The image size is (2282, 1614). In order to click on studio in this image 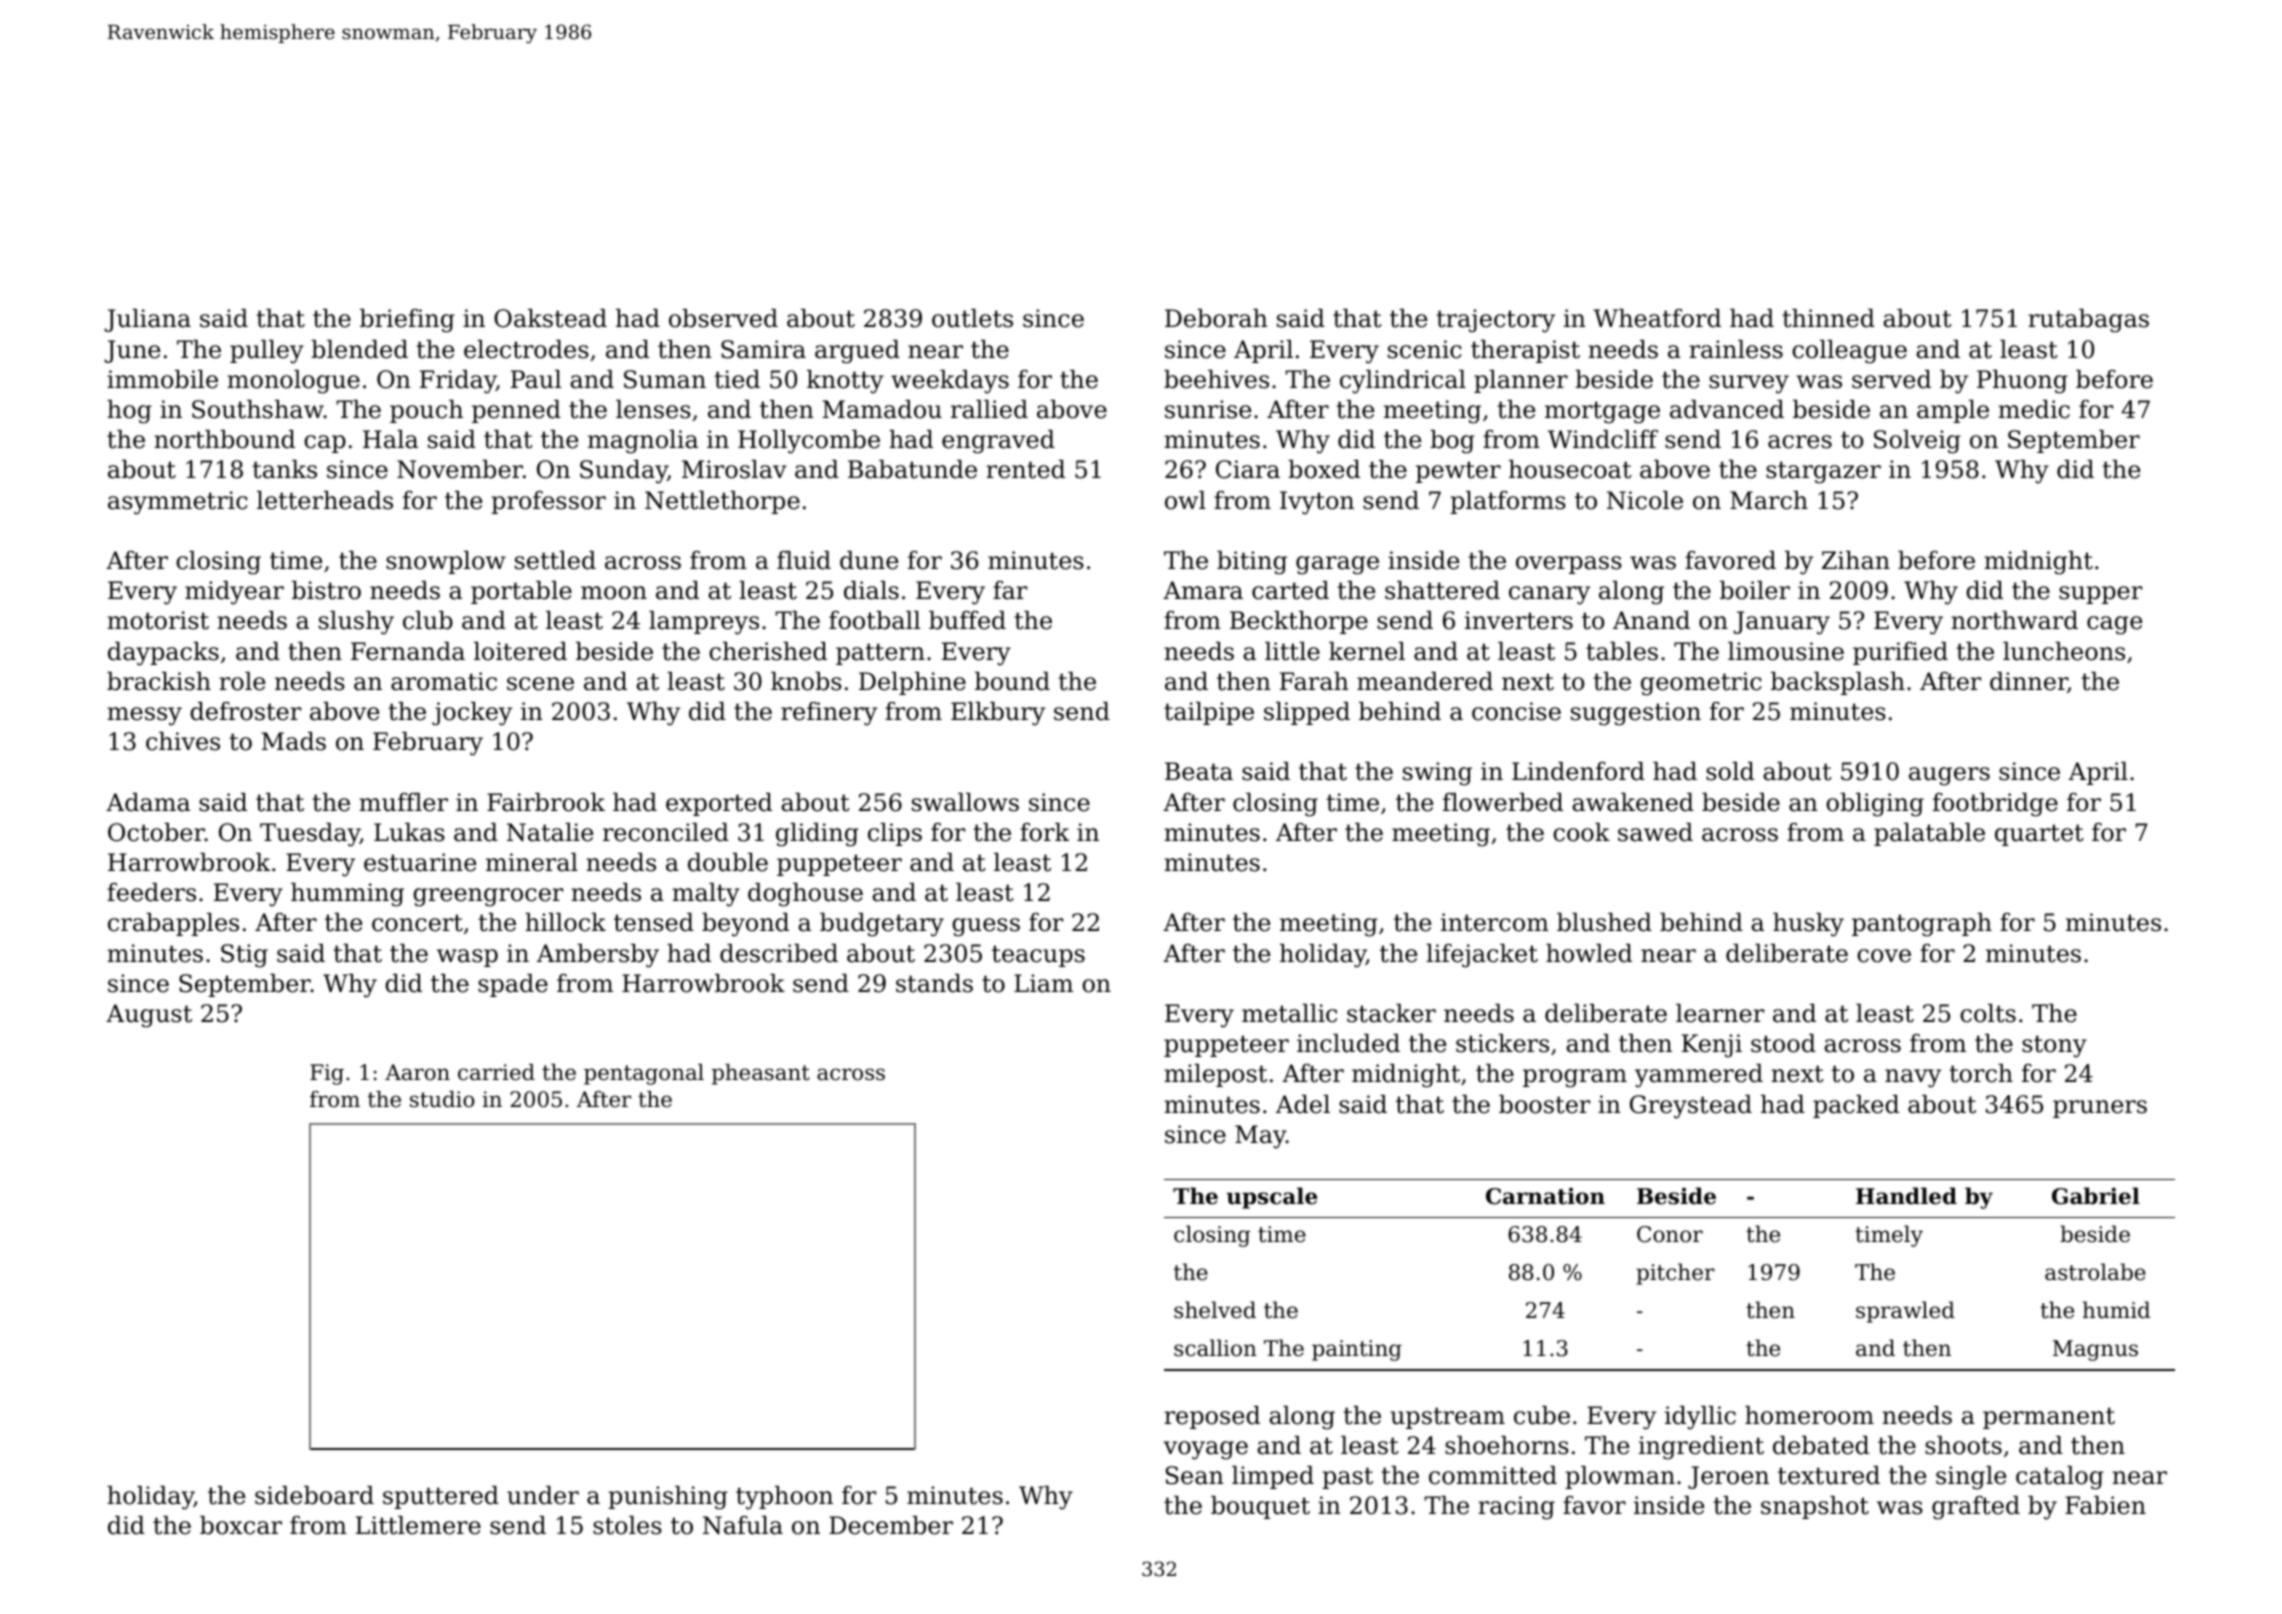, I will do `click(442, 1099)`.
